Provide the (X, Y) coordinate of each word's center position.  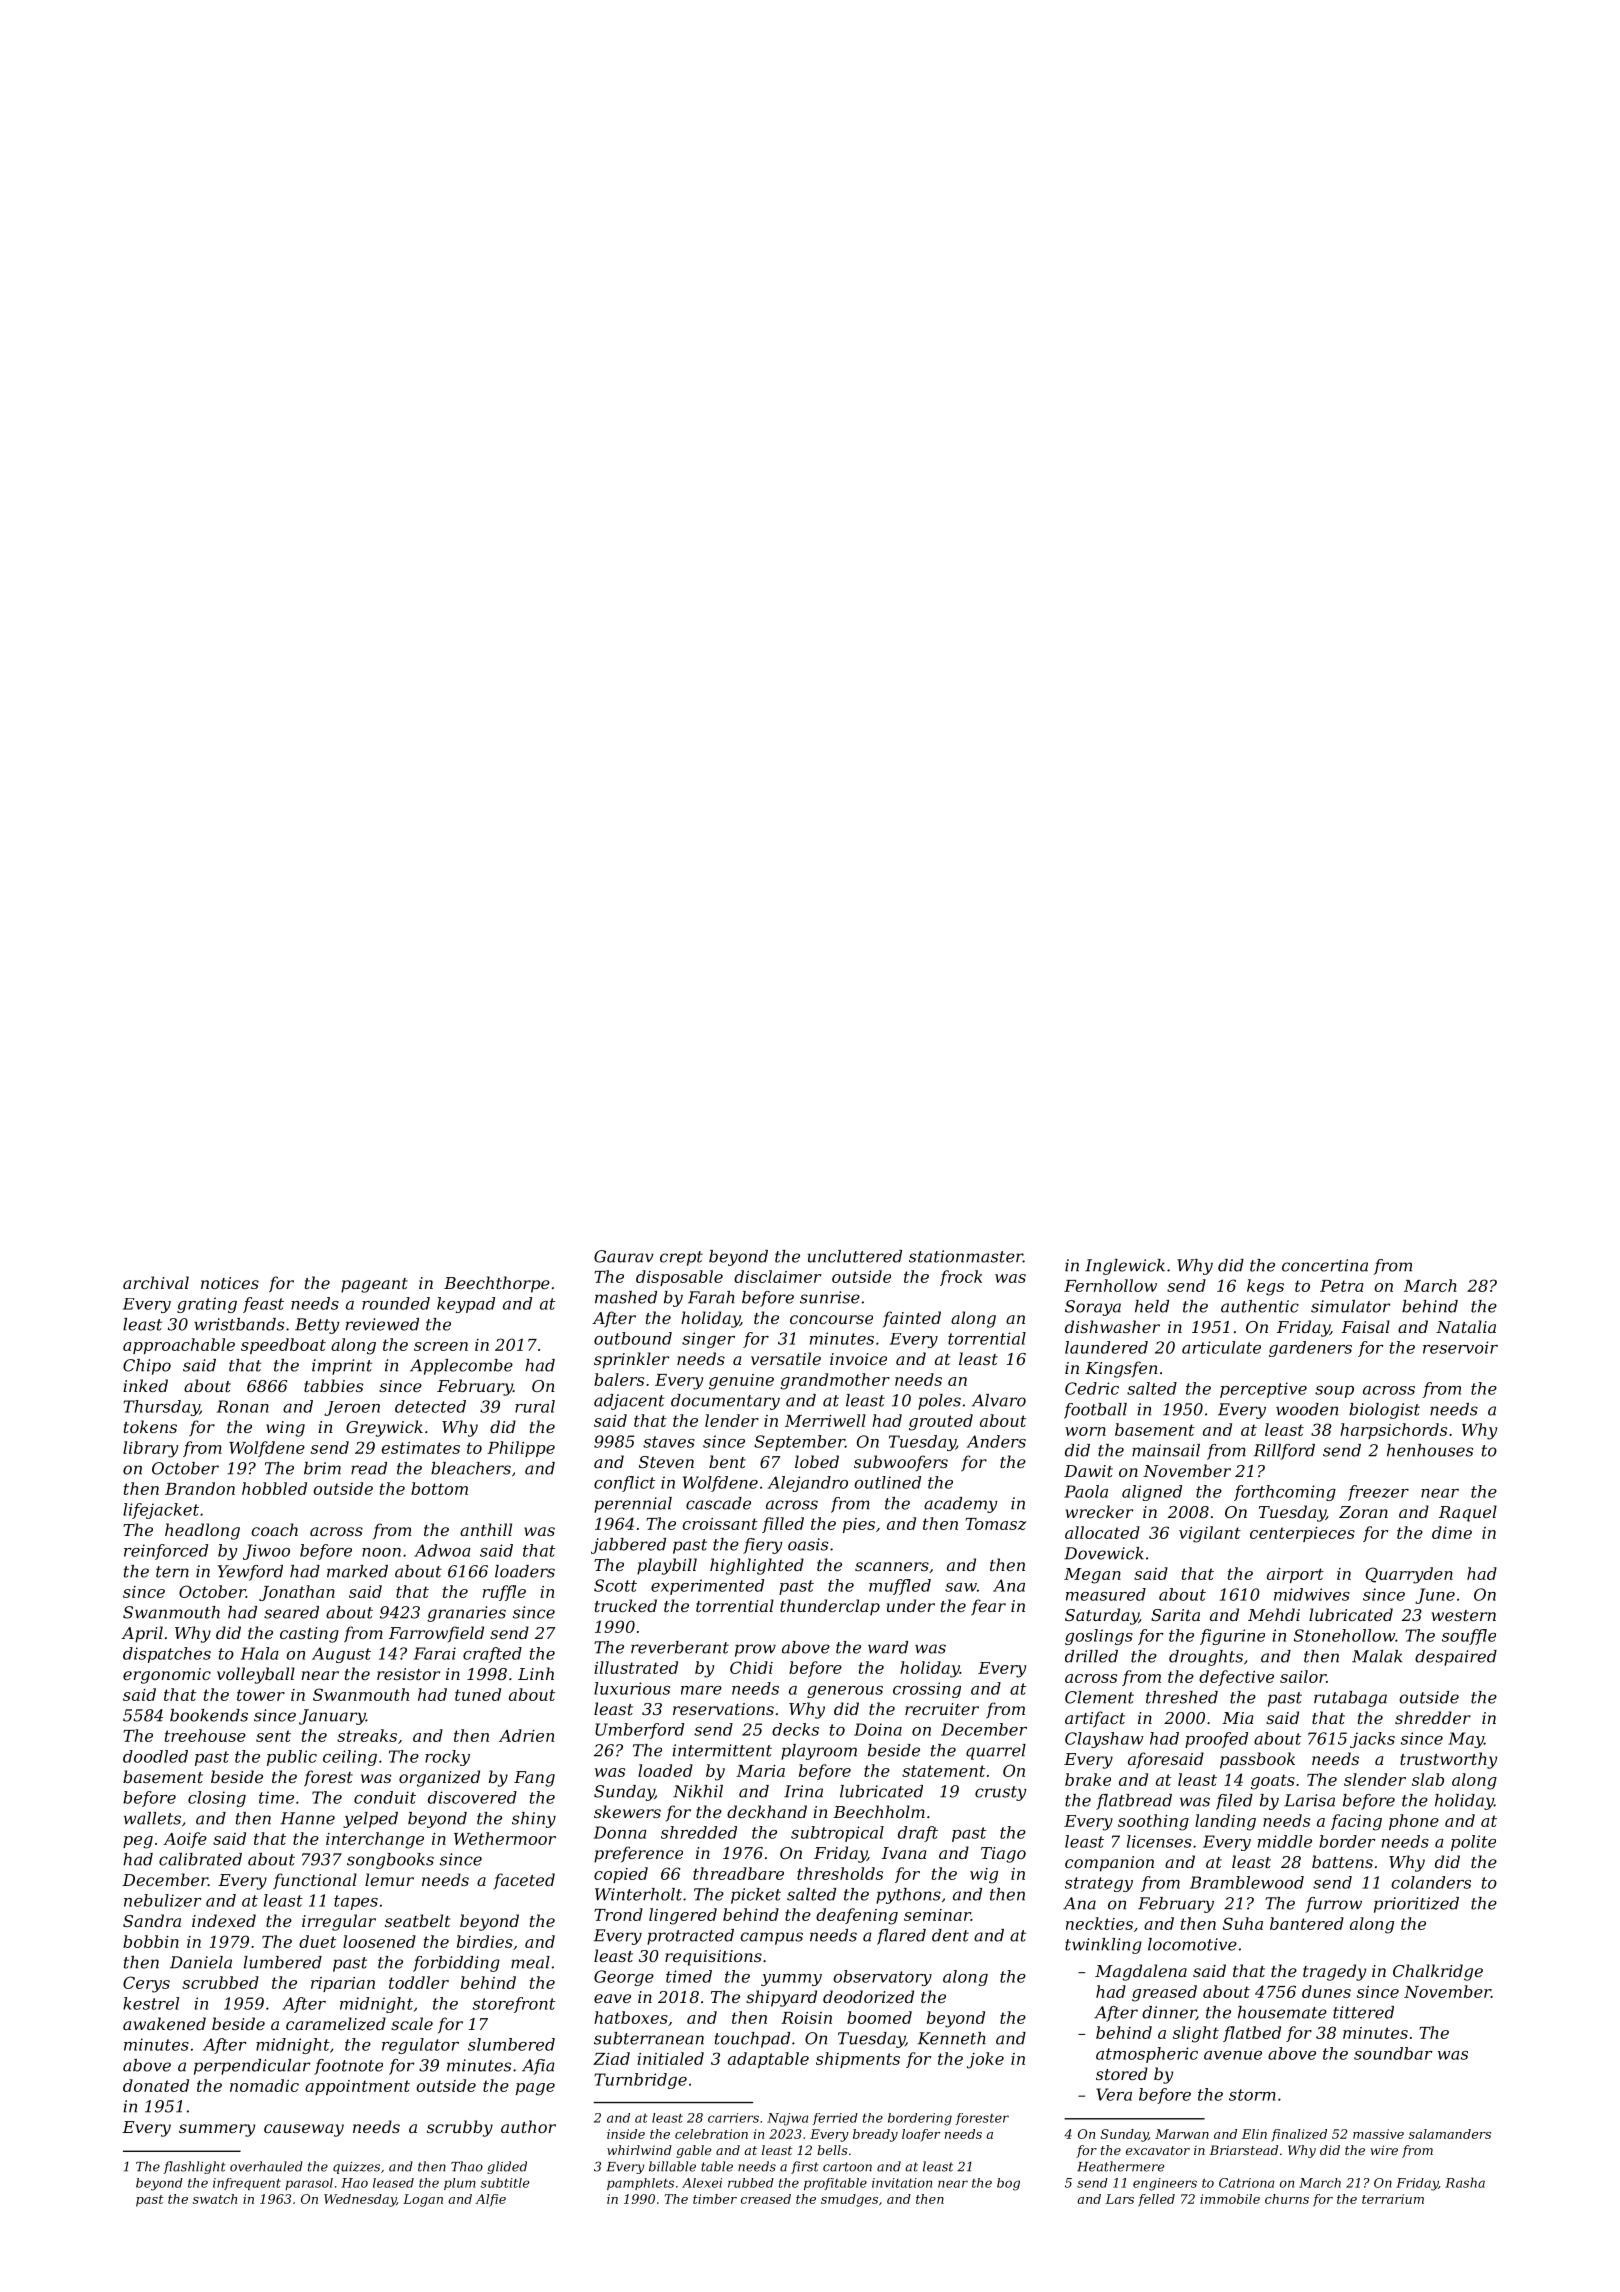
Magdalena (1141, 1972)
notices (230, 1283)
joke (985, 2060)
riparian (343, 1984)
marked (357, 1571)
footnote (348, 2067)
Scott (615, 1585)
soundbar (1393, 2053)
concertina (1325, 1265)
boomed (879, 2017)
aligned (1152, 1493)
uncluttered (855, 1256)
